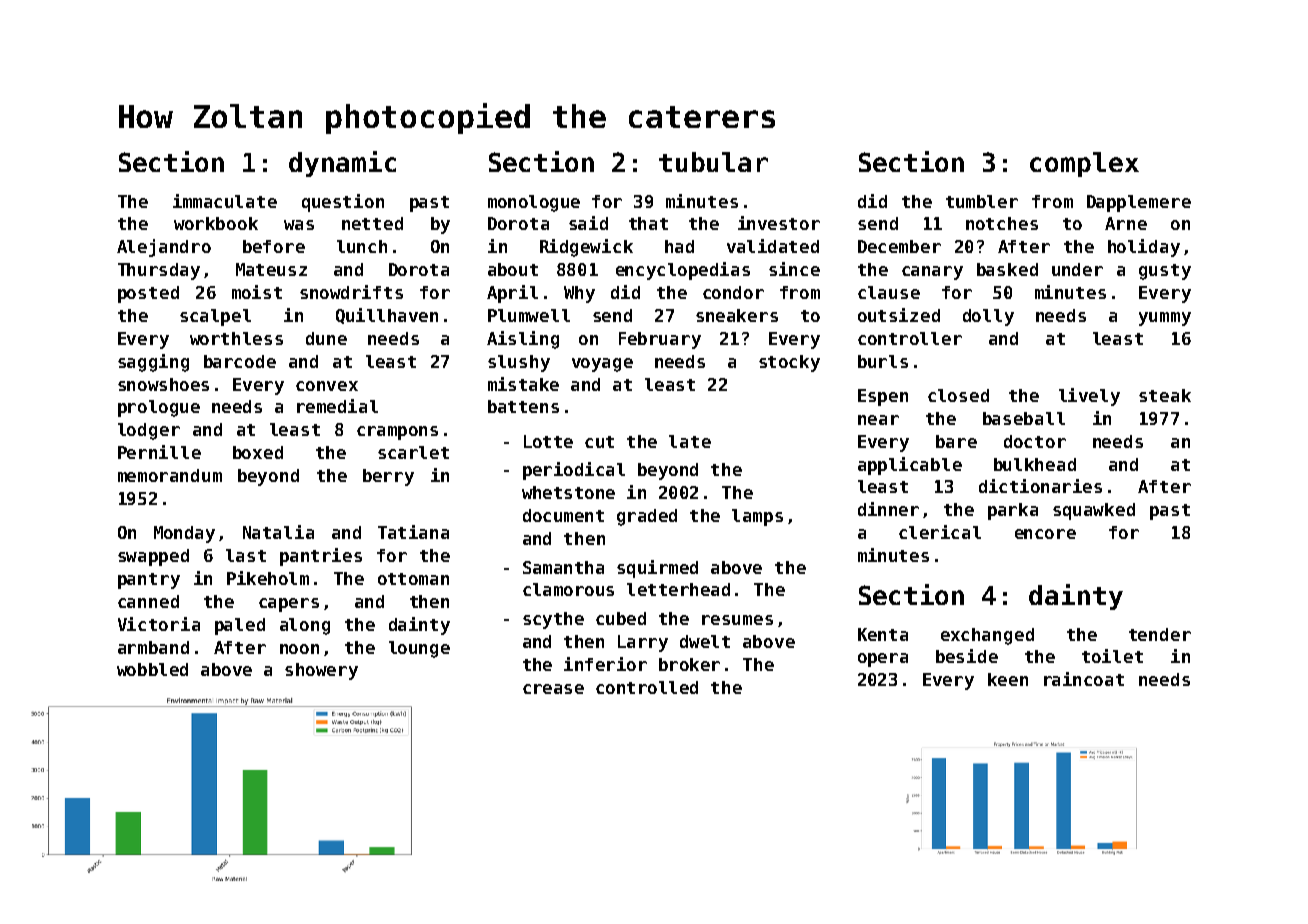  I want to click on wobbled, so click(152, 669).
